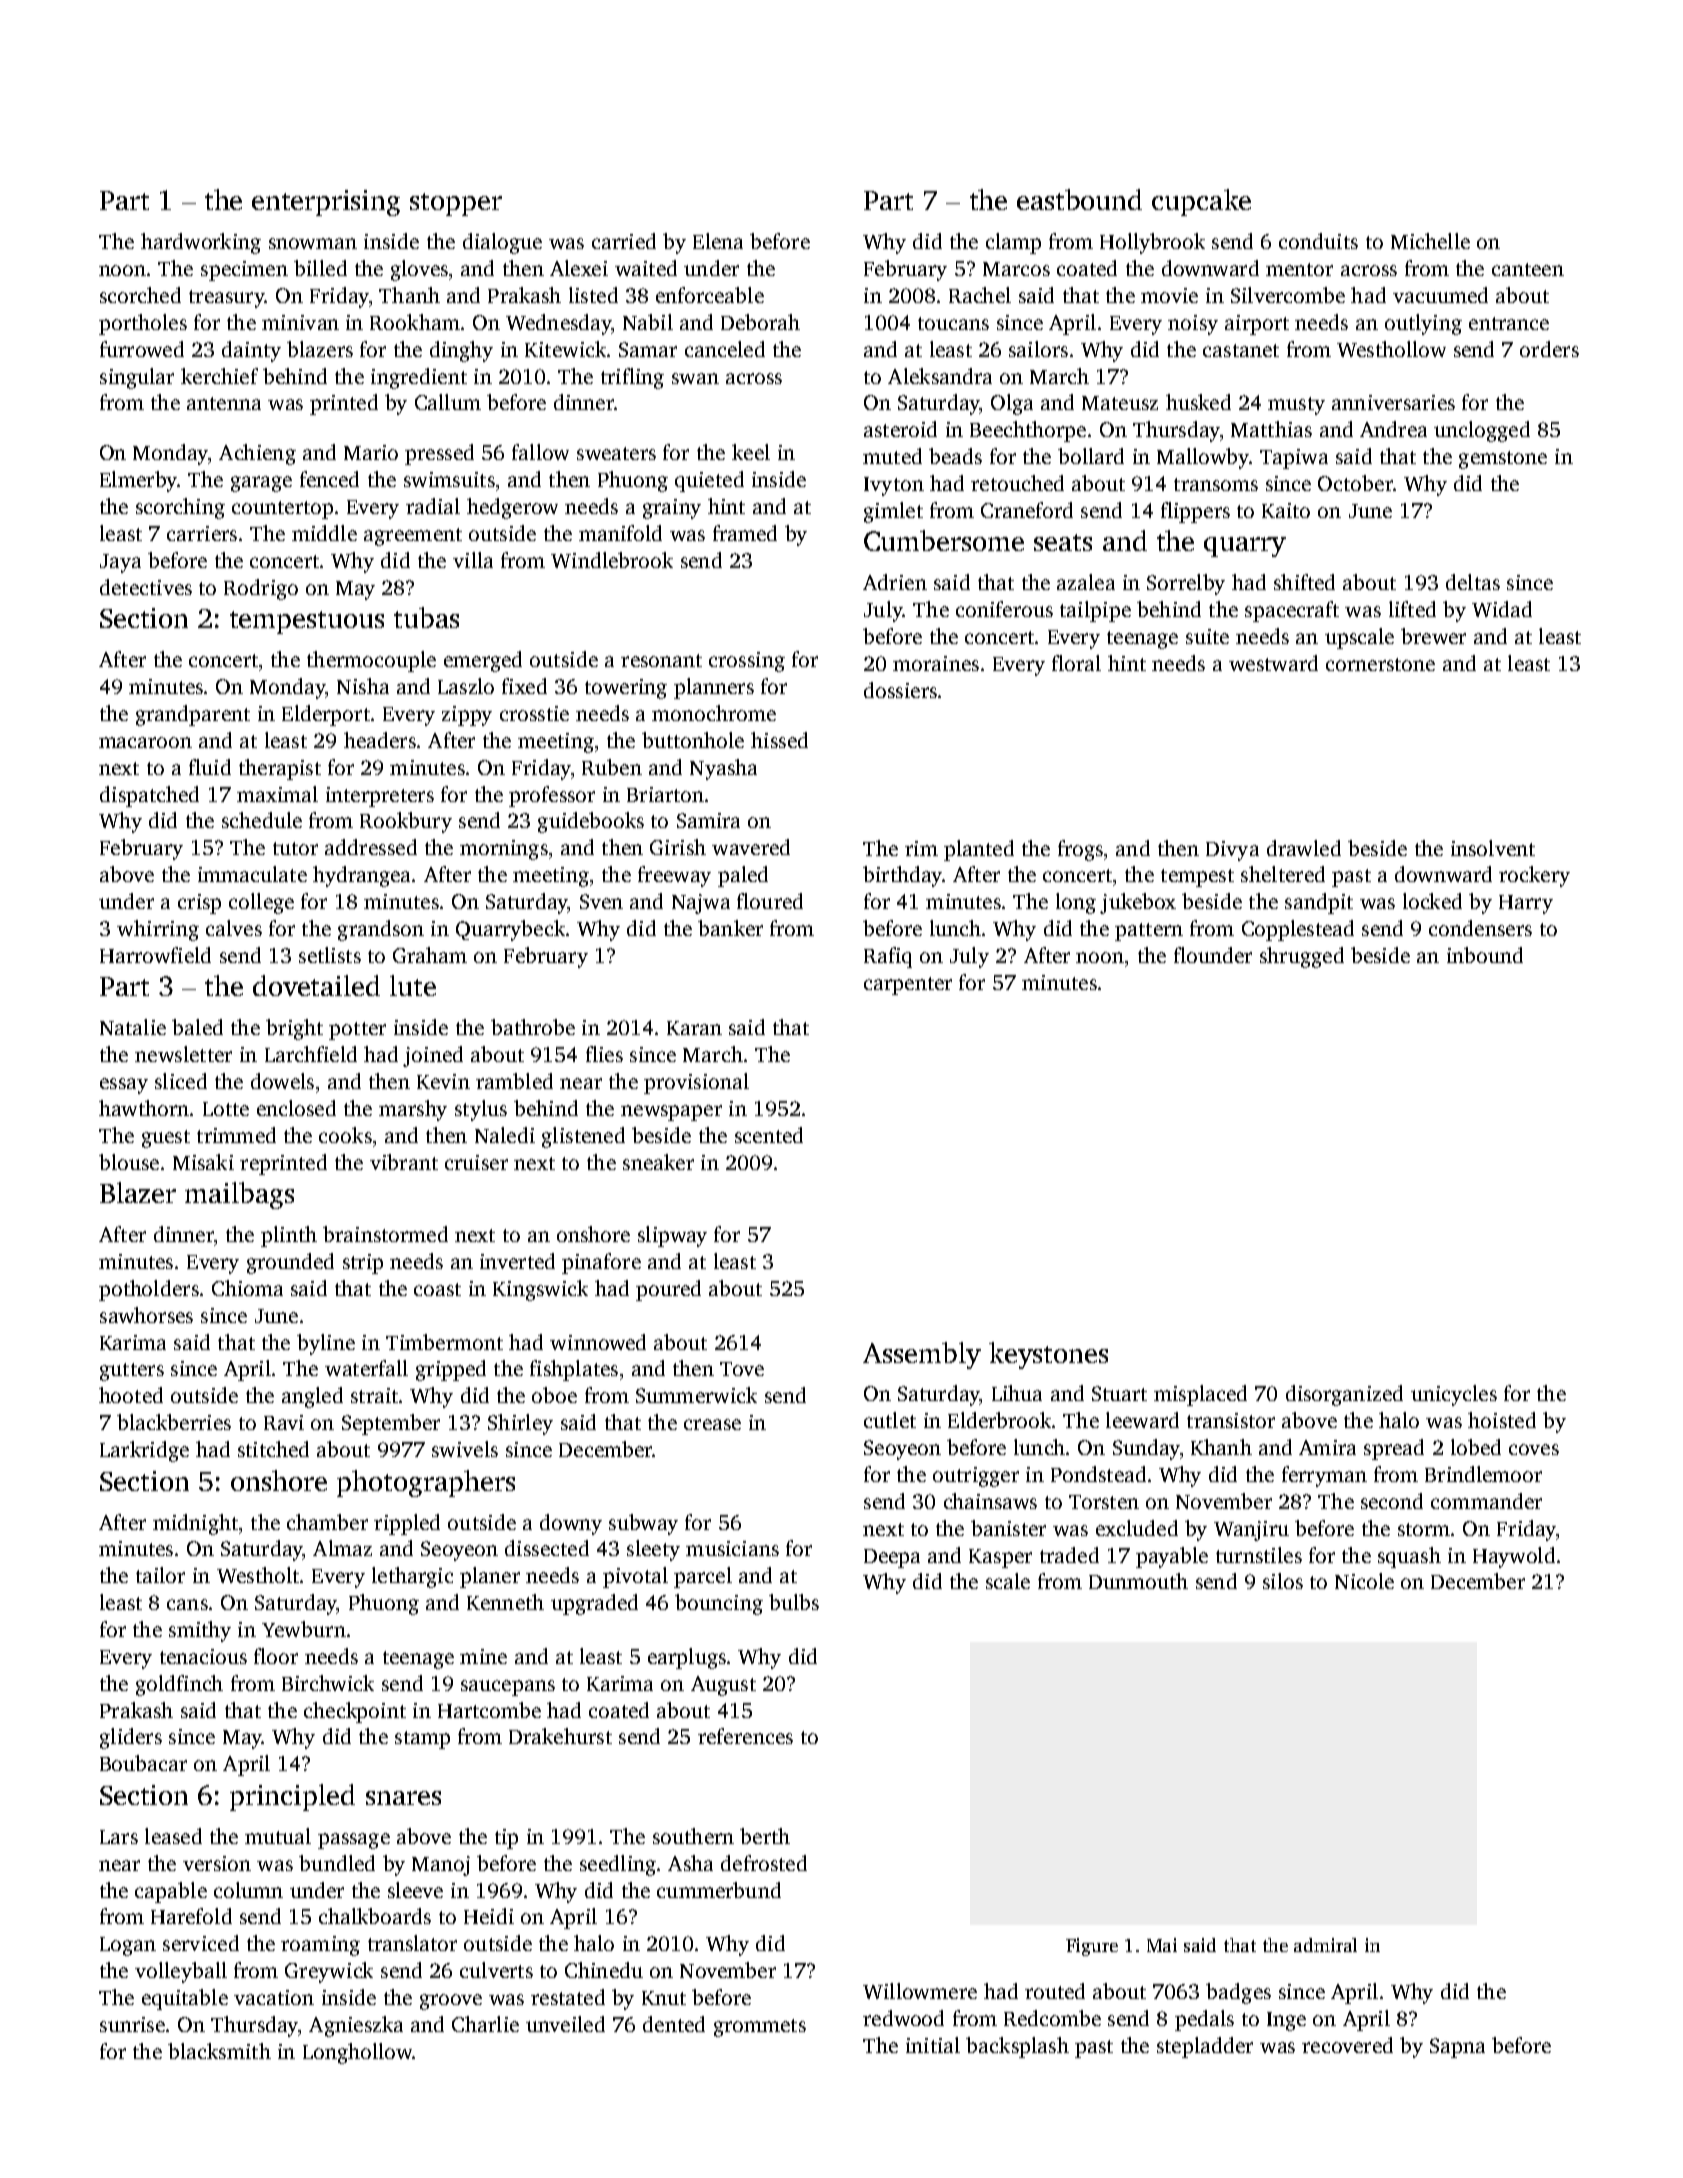 This document has height=2178, width=1683. I want to click on blacksmith, so click(219, 2051).
